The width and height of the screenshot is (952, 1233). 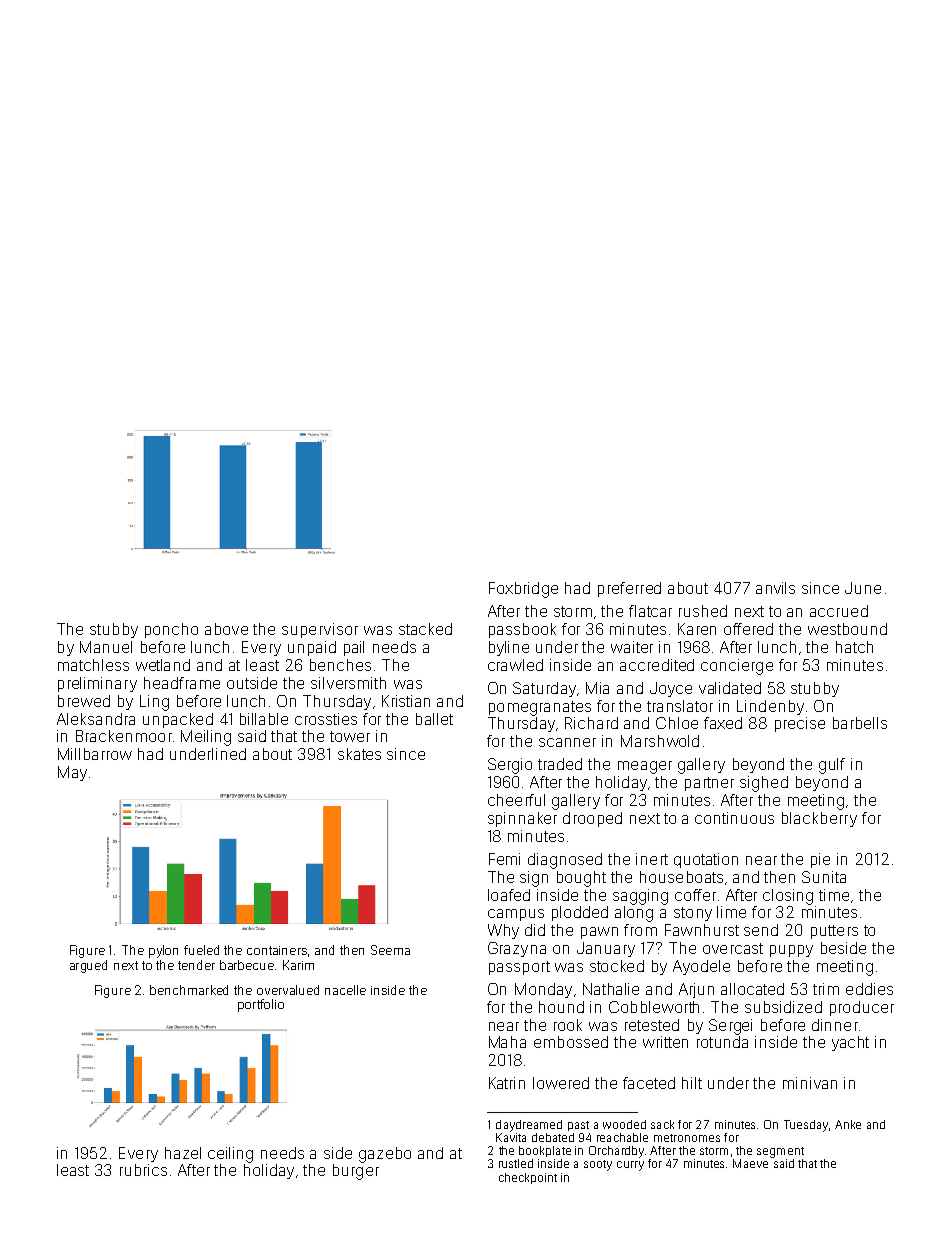 What do you see at coordinates (359, 754) in the screenshot?
I see `skates` at bounding box center [359, 754].
